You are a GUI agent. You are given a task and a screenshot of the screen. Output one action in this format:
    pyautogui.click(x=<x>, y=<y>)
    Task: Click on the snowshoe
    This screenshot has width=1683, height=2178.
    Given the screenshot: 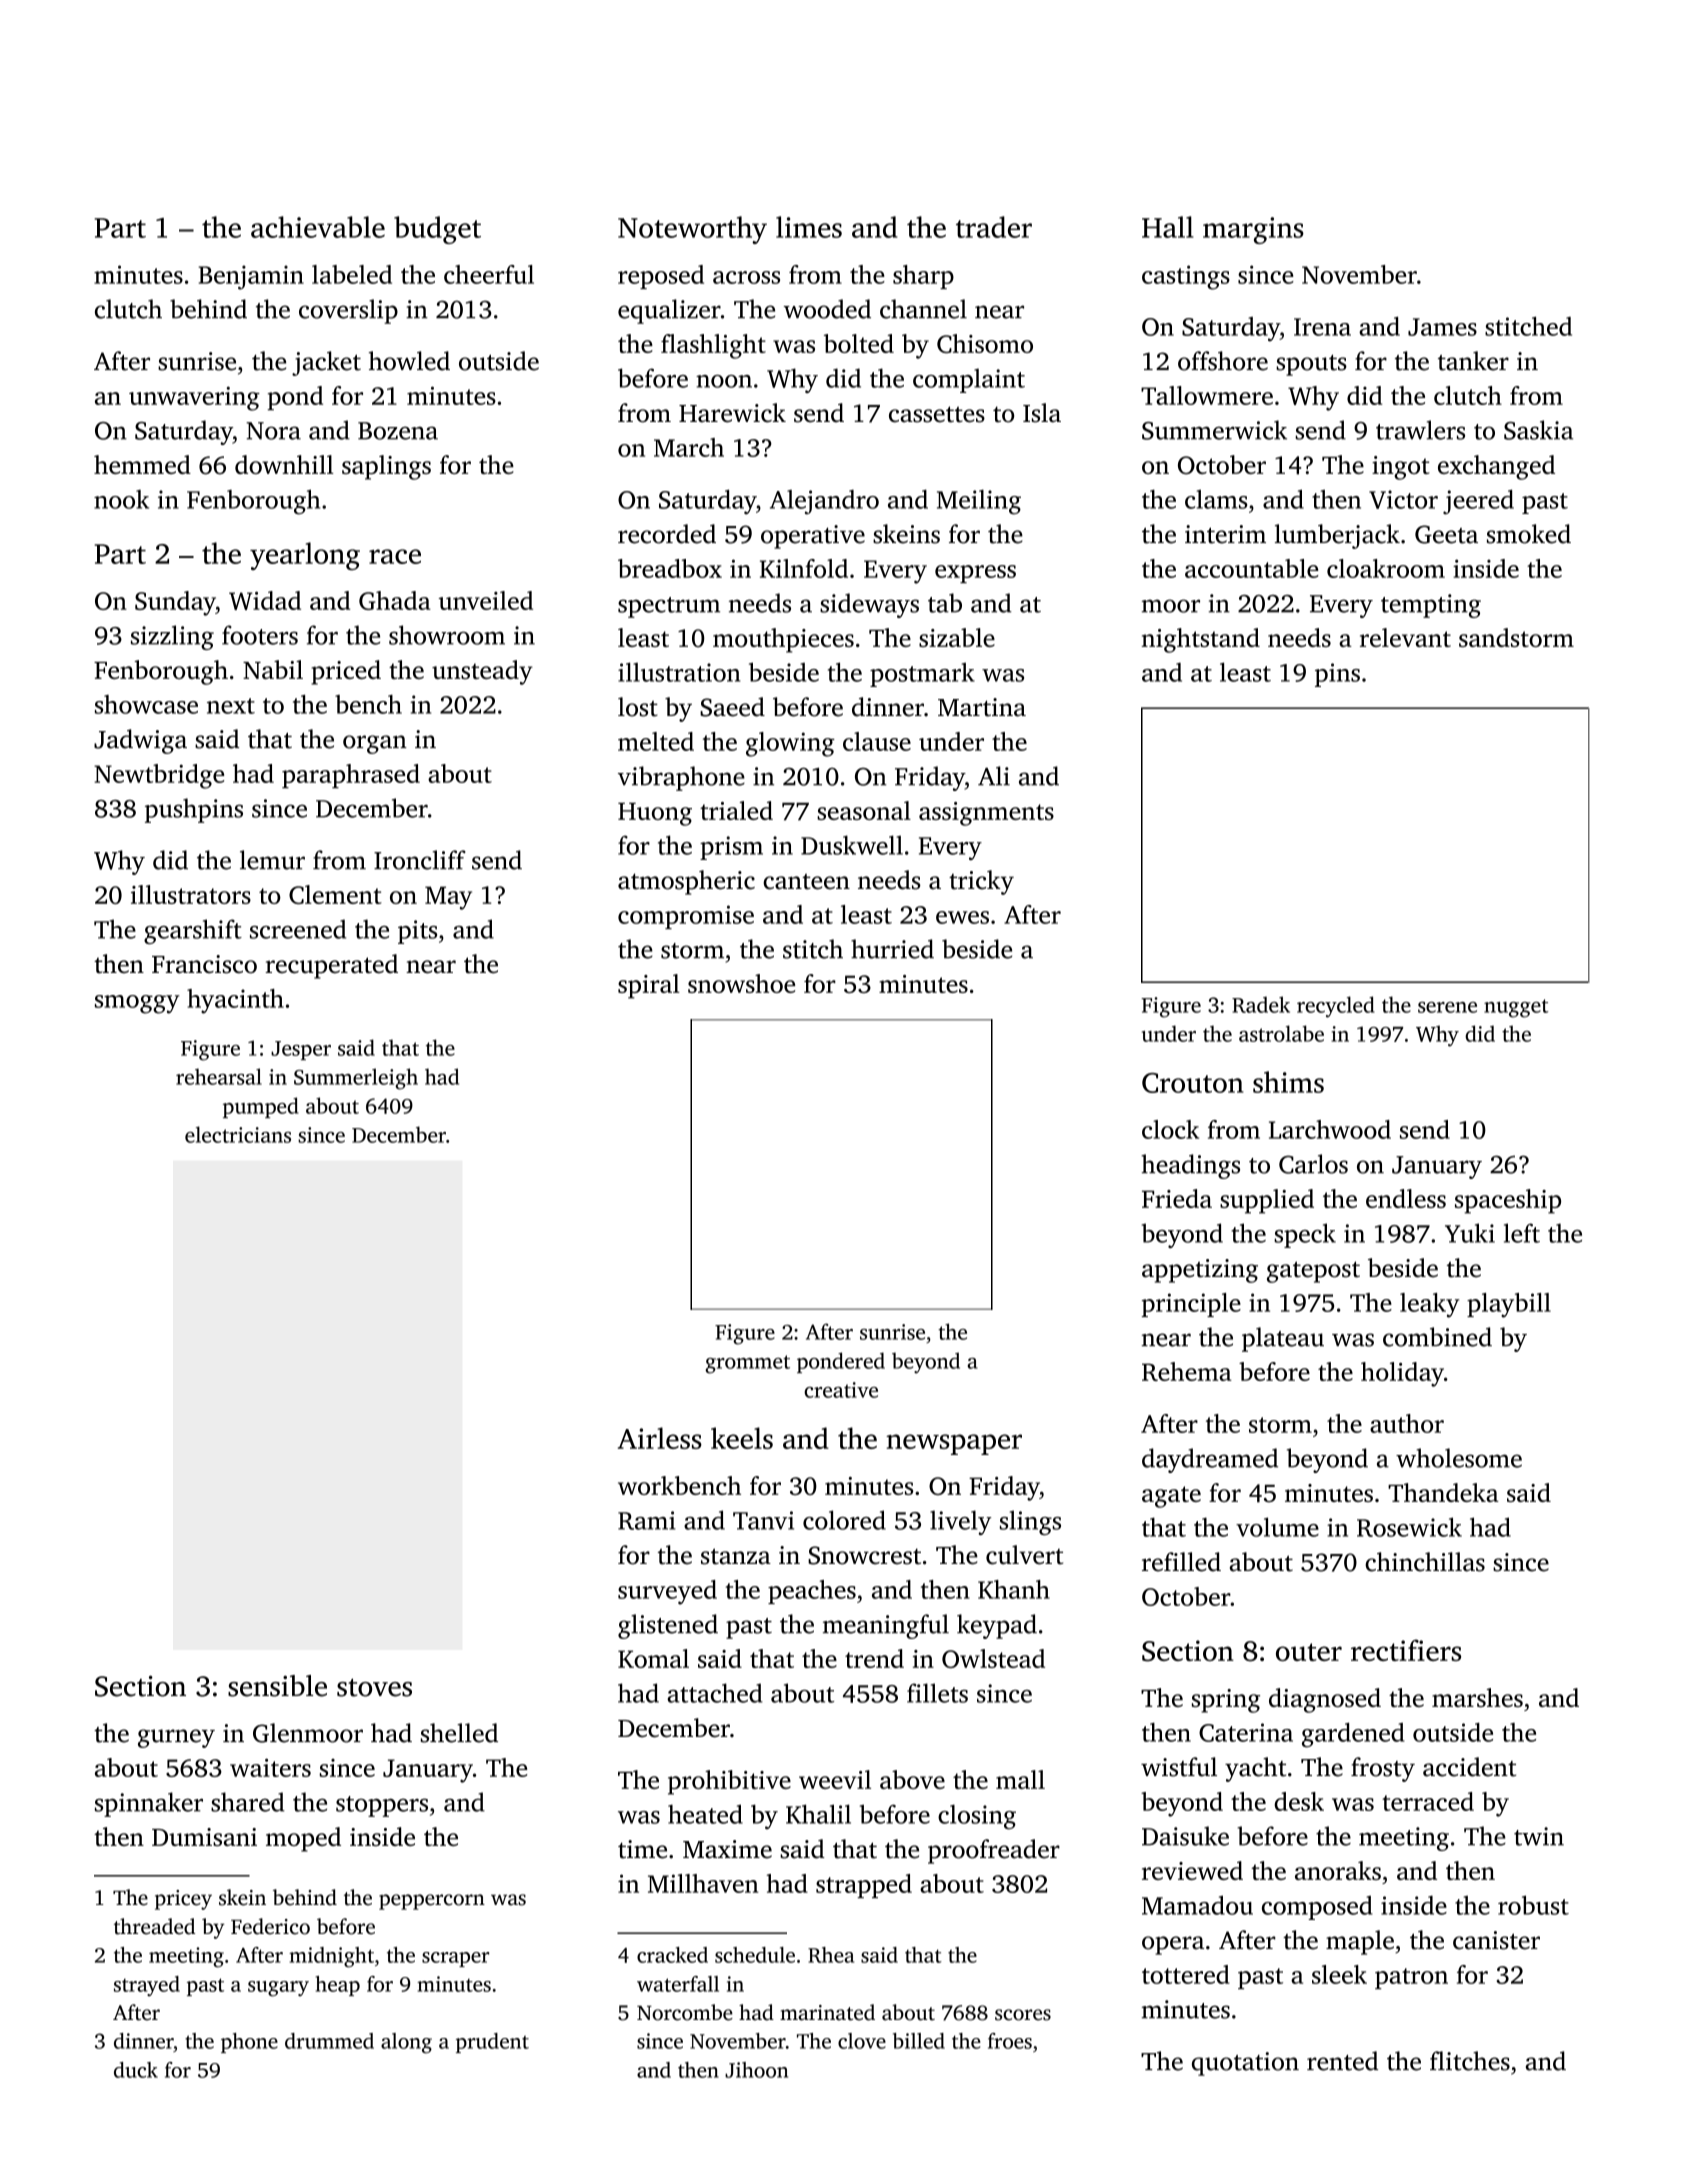 What is the action you would take?
    pyautogui.click(x=741, y=983)
